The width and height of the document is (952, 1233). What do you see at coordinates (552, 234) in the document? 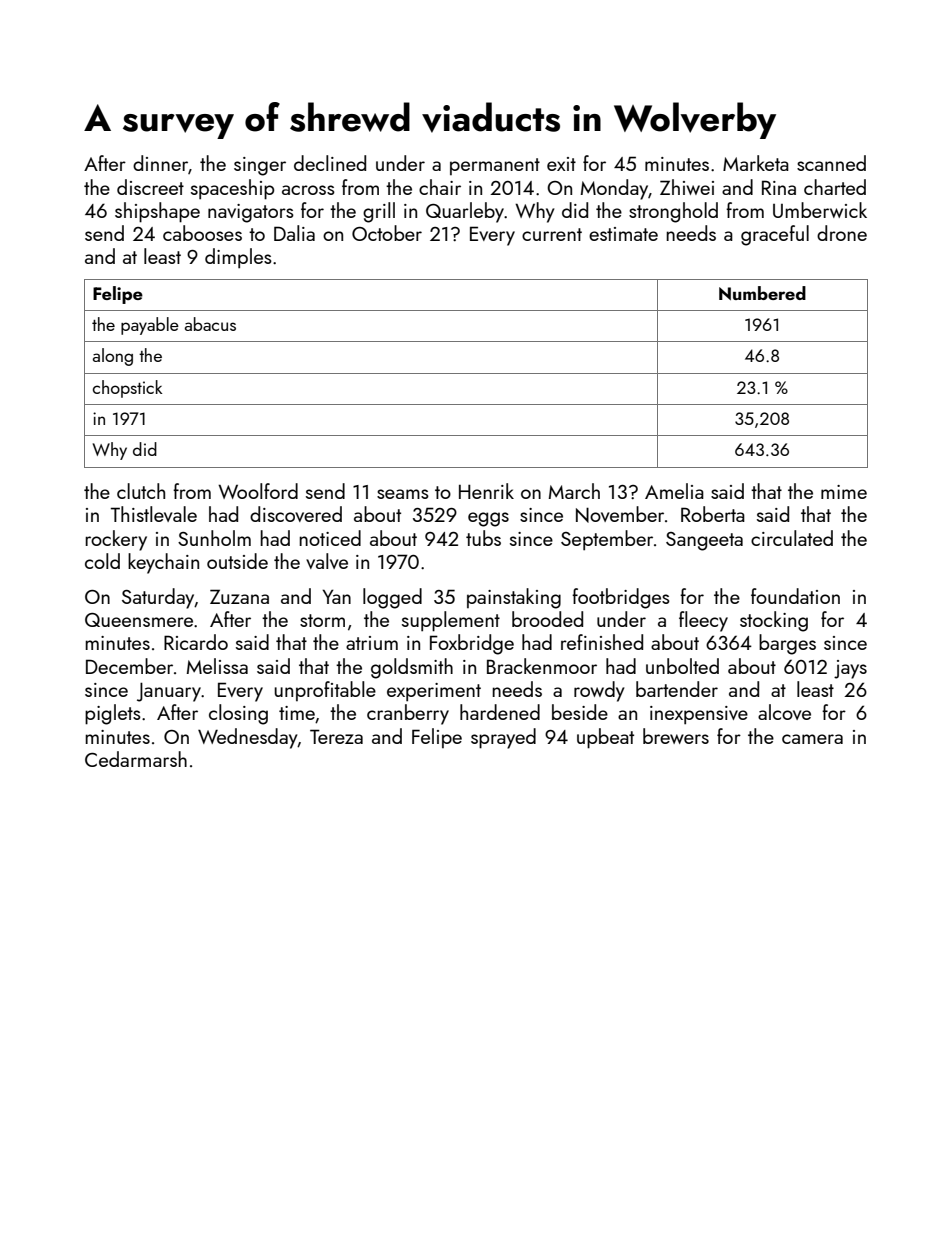
I see `current` at bounding box center [552, 234].
